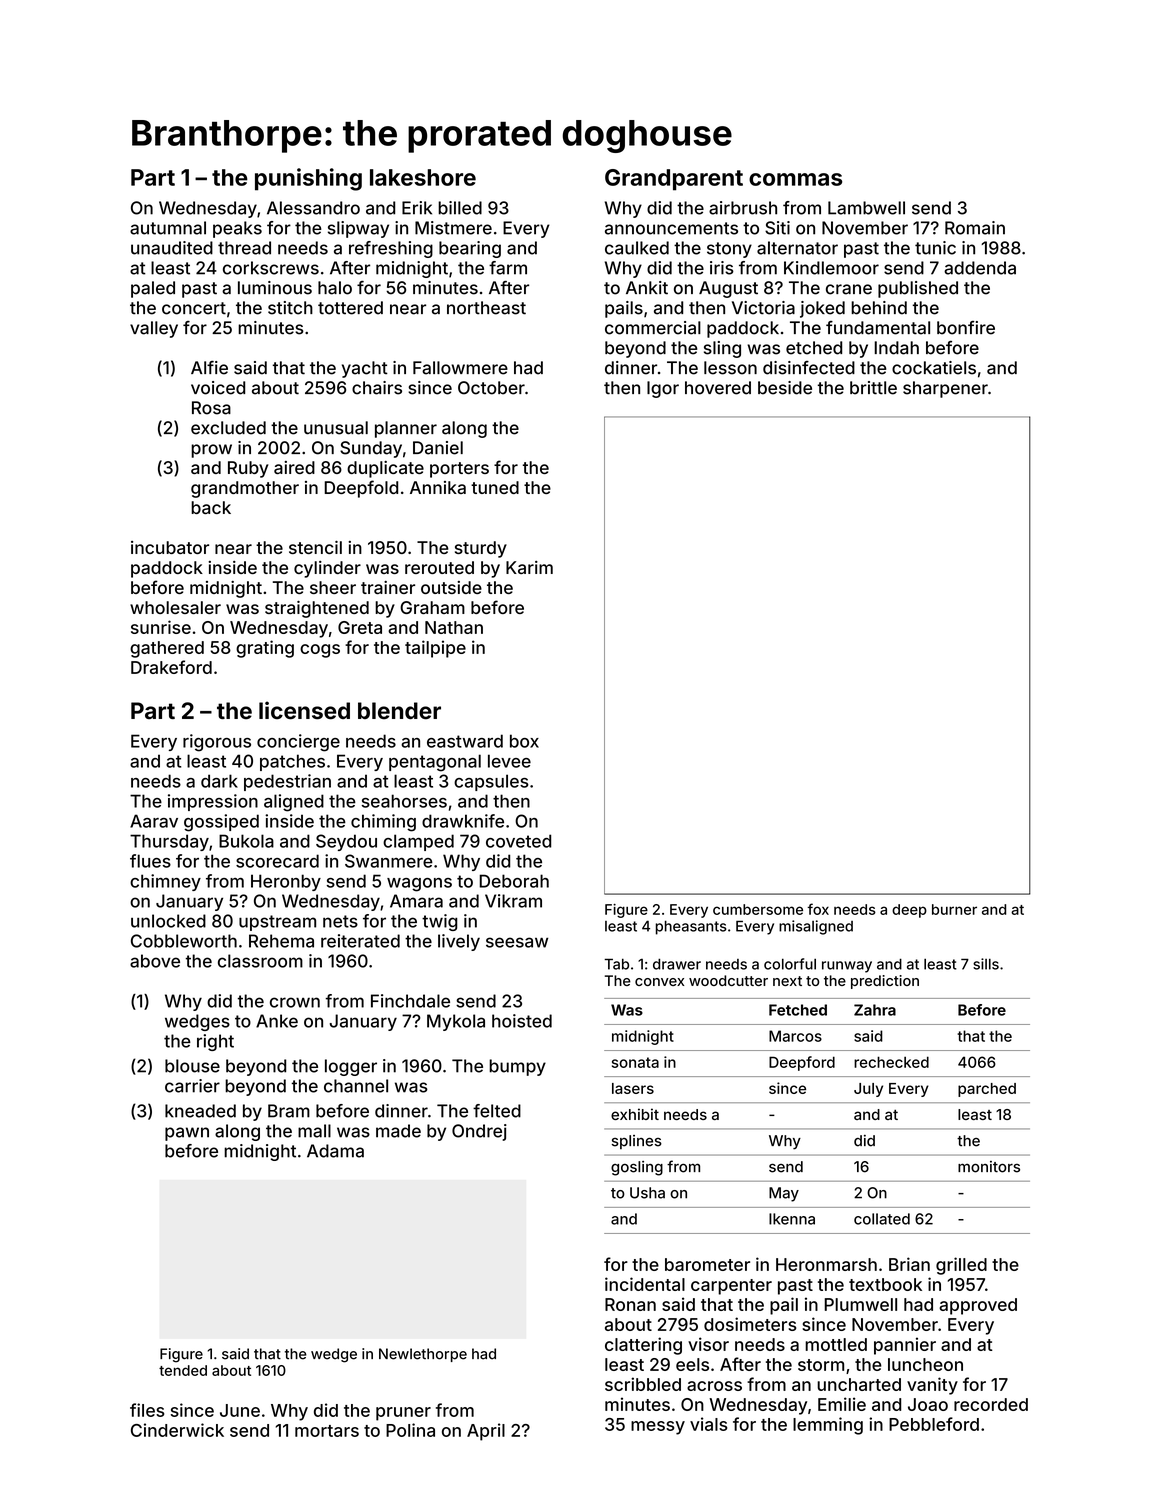 Image resolution: width=1160 pixels, height=1501 pixels. What do you see at coordinates (410, 1001) in the image?
I see `Finchdale` at bounding box center [410, 1001].
